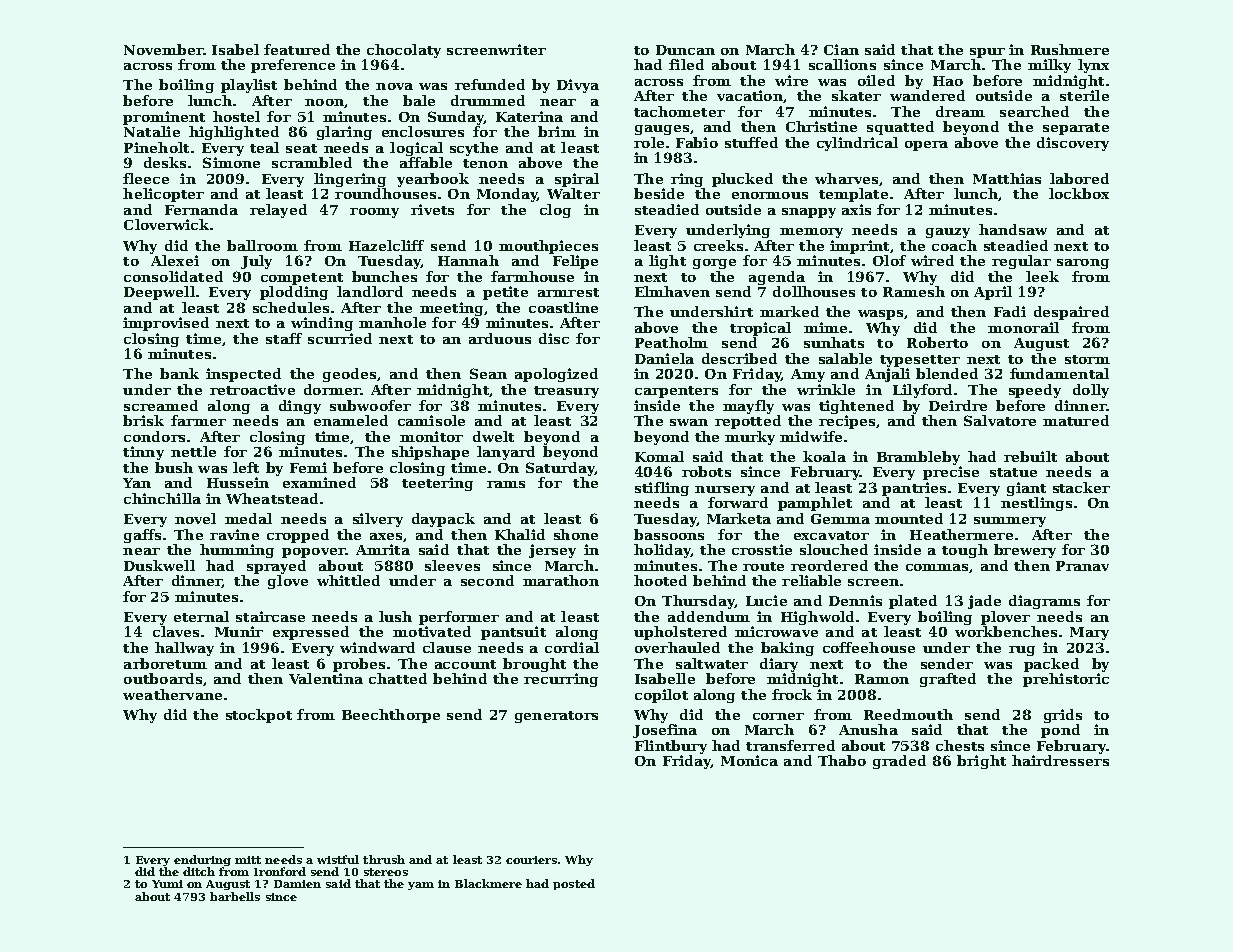 This document has width=1233, height=952. I want to click on Olof, so click(889, 260).
